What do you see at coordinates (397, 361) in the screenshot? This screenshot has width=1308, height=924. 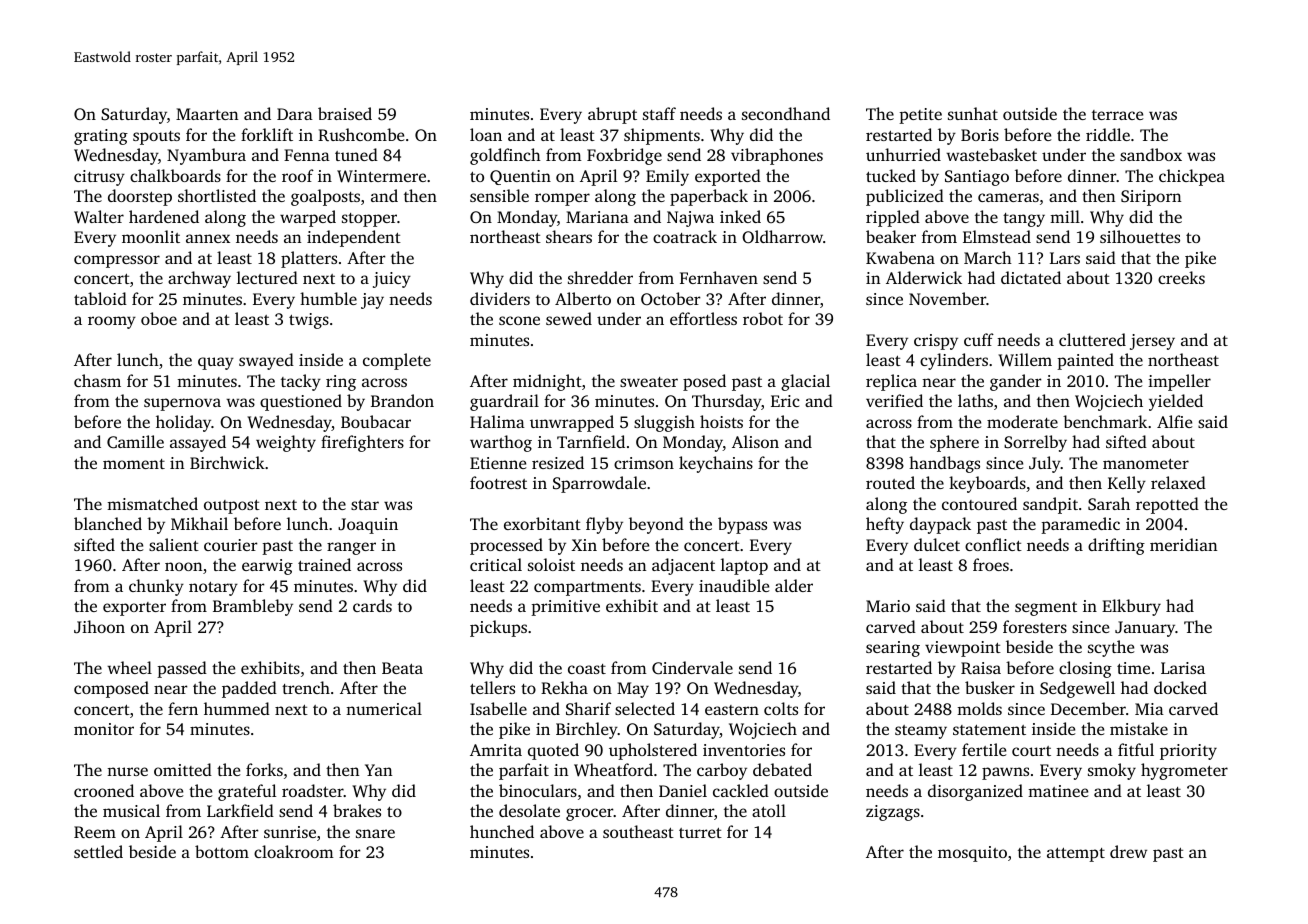 I see `complete` at bounding box center [397, 361].
